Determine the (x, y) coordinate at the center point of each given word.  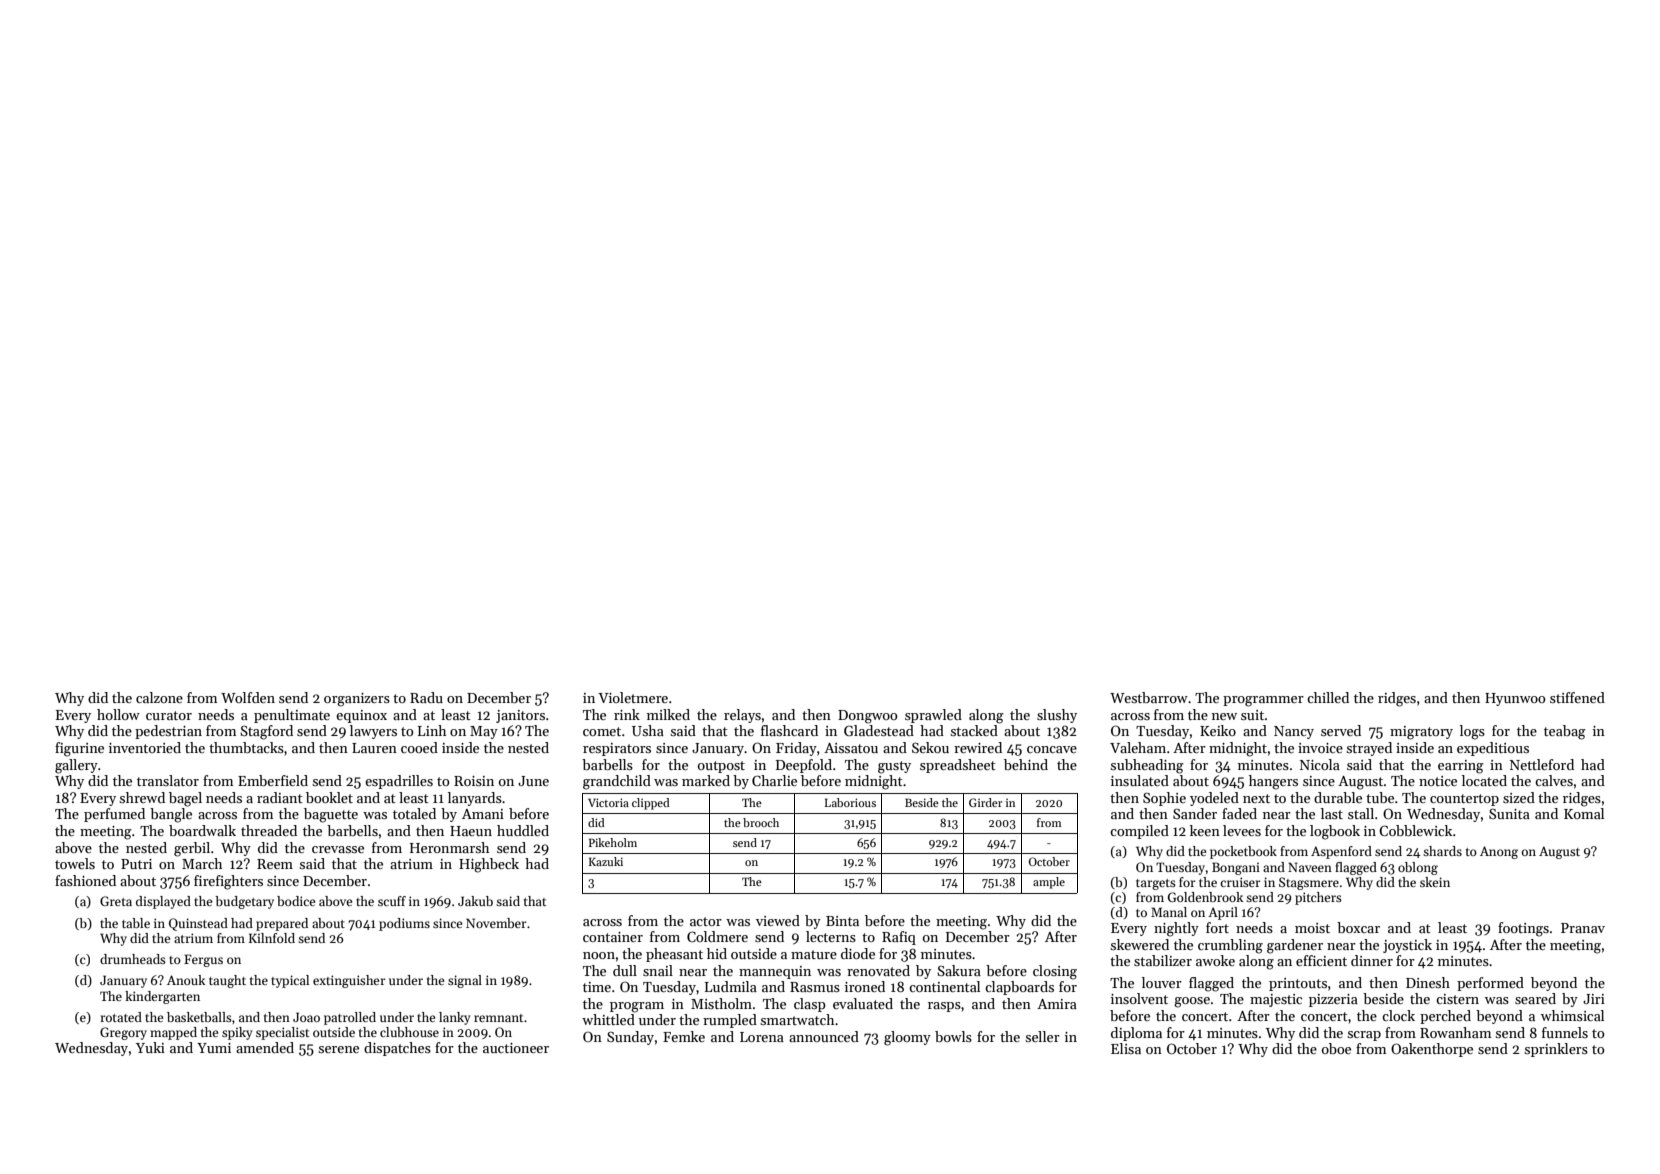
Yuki (150, 1047)
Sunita (1509, 813)
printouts (1298, 984)
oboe (1336, 1048)
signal (465, 981)
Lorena (762, 1037)
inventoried (145, 747)
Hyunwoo (1515, 699)
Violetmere (633, 697)
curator (169, 715)
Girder (985, 802)
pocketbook (1243, 852)
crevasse (338, 849)
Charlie (774, 780)
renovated (878, 970)
